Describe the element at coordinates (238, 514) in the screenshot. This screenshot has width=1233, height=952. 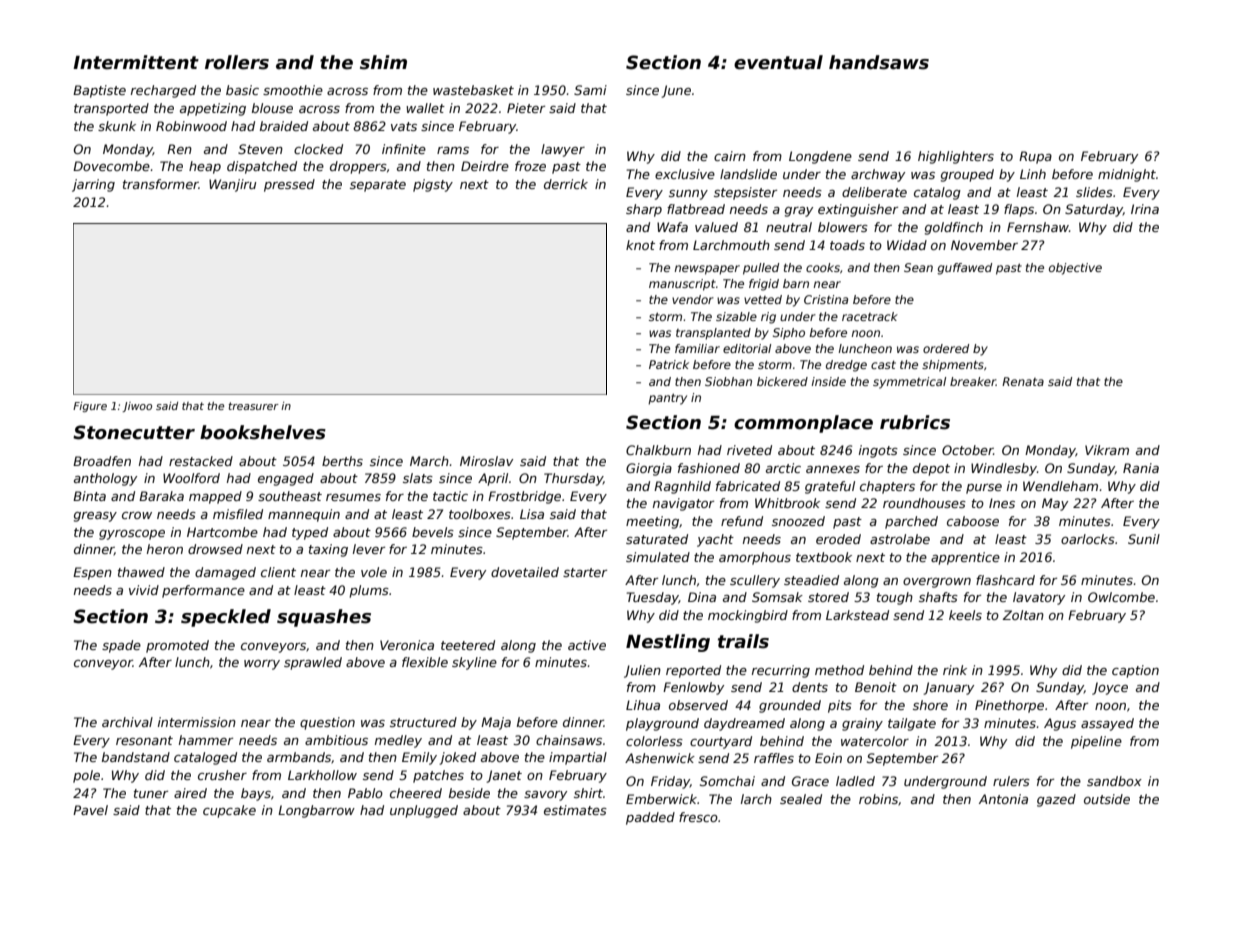
I see `misfiled` at that location.
